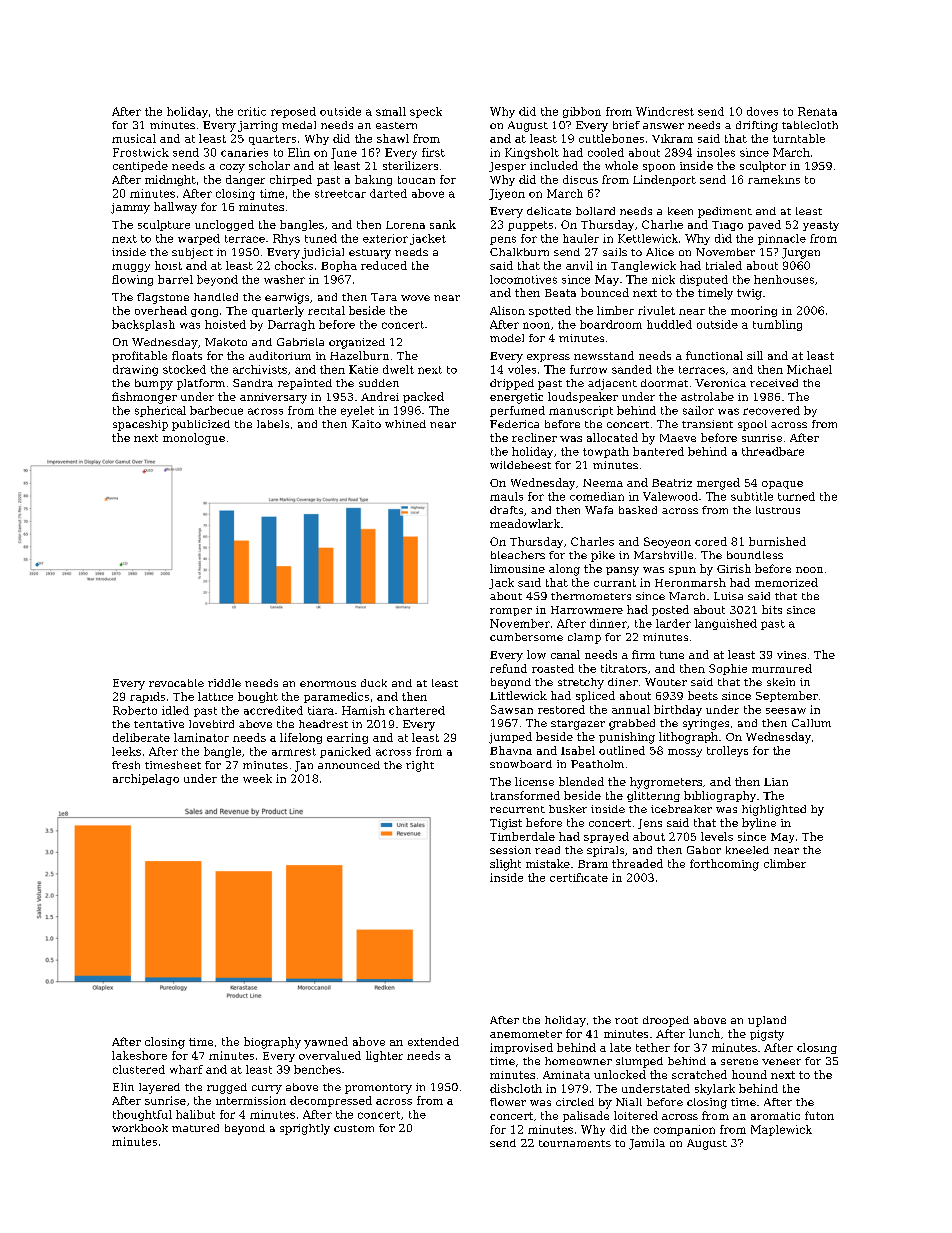 The height and width of the screenshot is (1233, 952). Describe the element at coordinates (257, 778) in the screenshot. I see `week` at that location.
